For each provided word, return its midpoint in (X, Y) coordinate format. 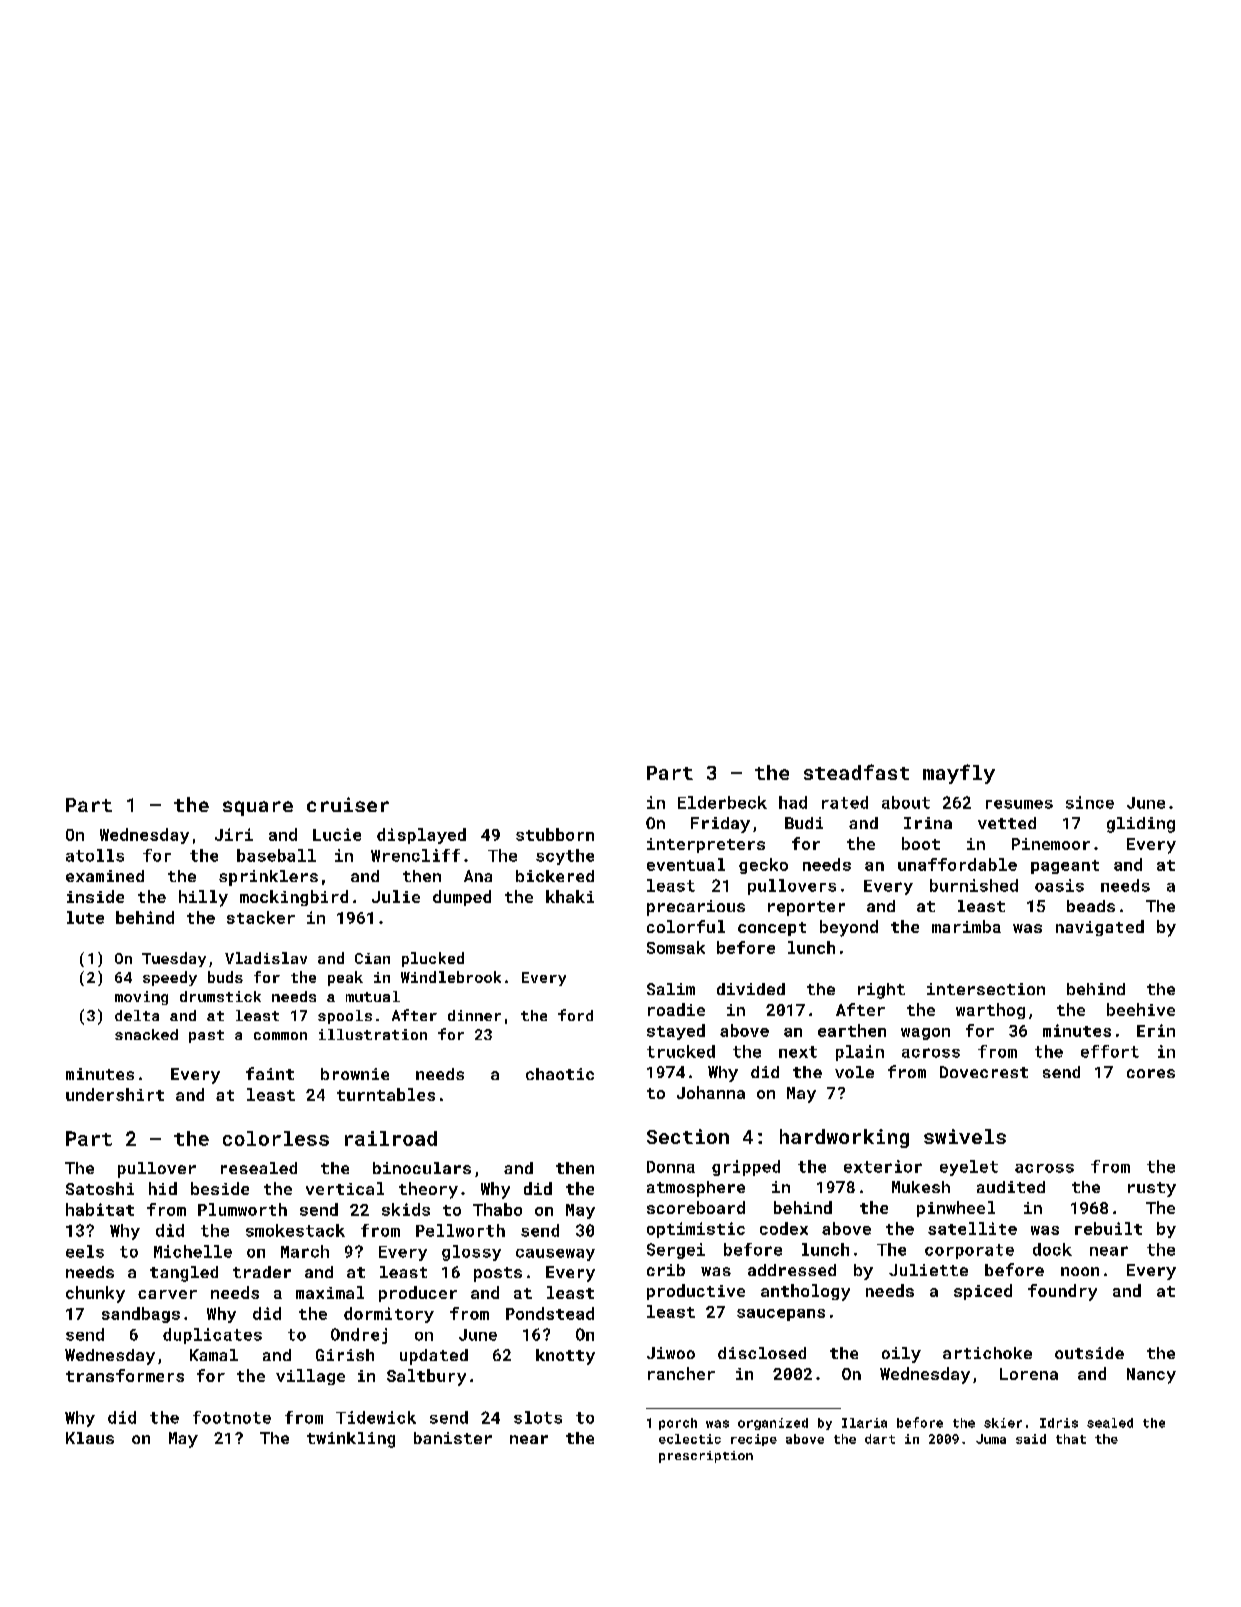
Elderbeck (722, 802)
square (258, 808)
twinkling (351, 1440)
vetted (1007, 823)
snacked (146, 1034)
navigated (1100, 928)
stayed (676, 1032)
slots (538, 1417)
